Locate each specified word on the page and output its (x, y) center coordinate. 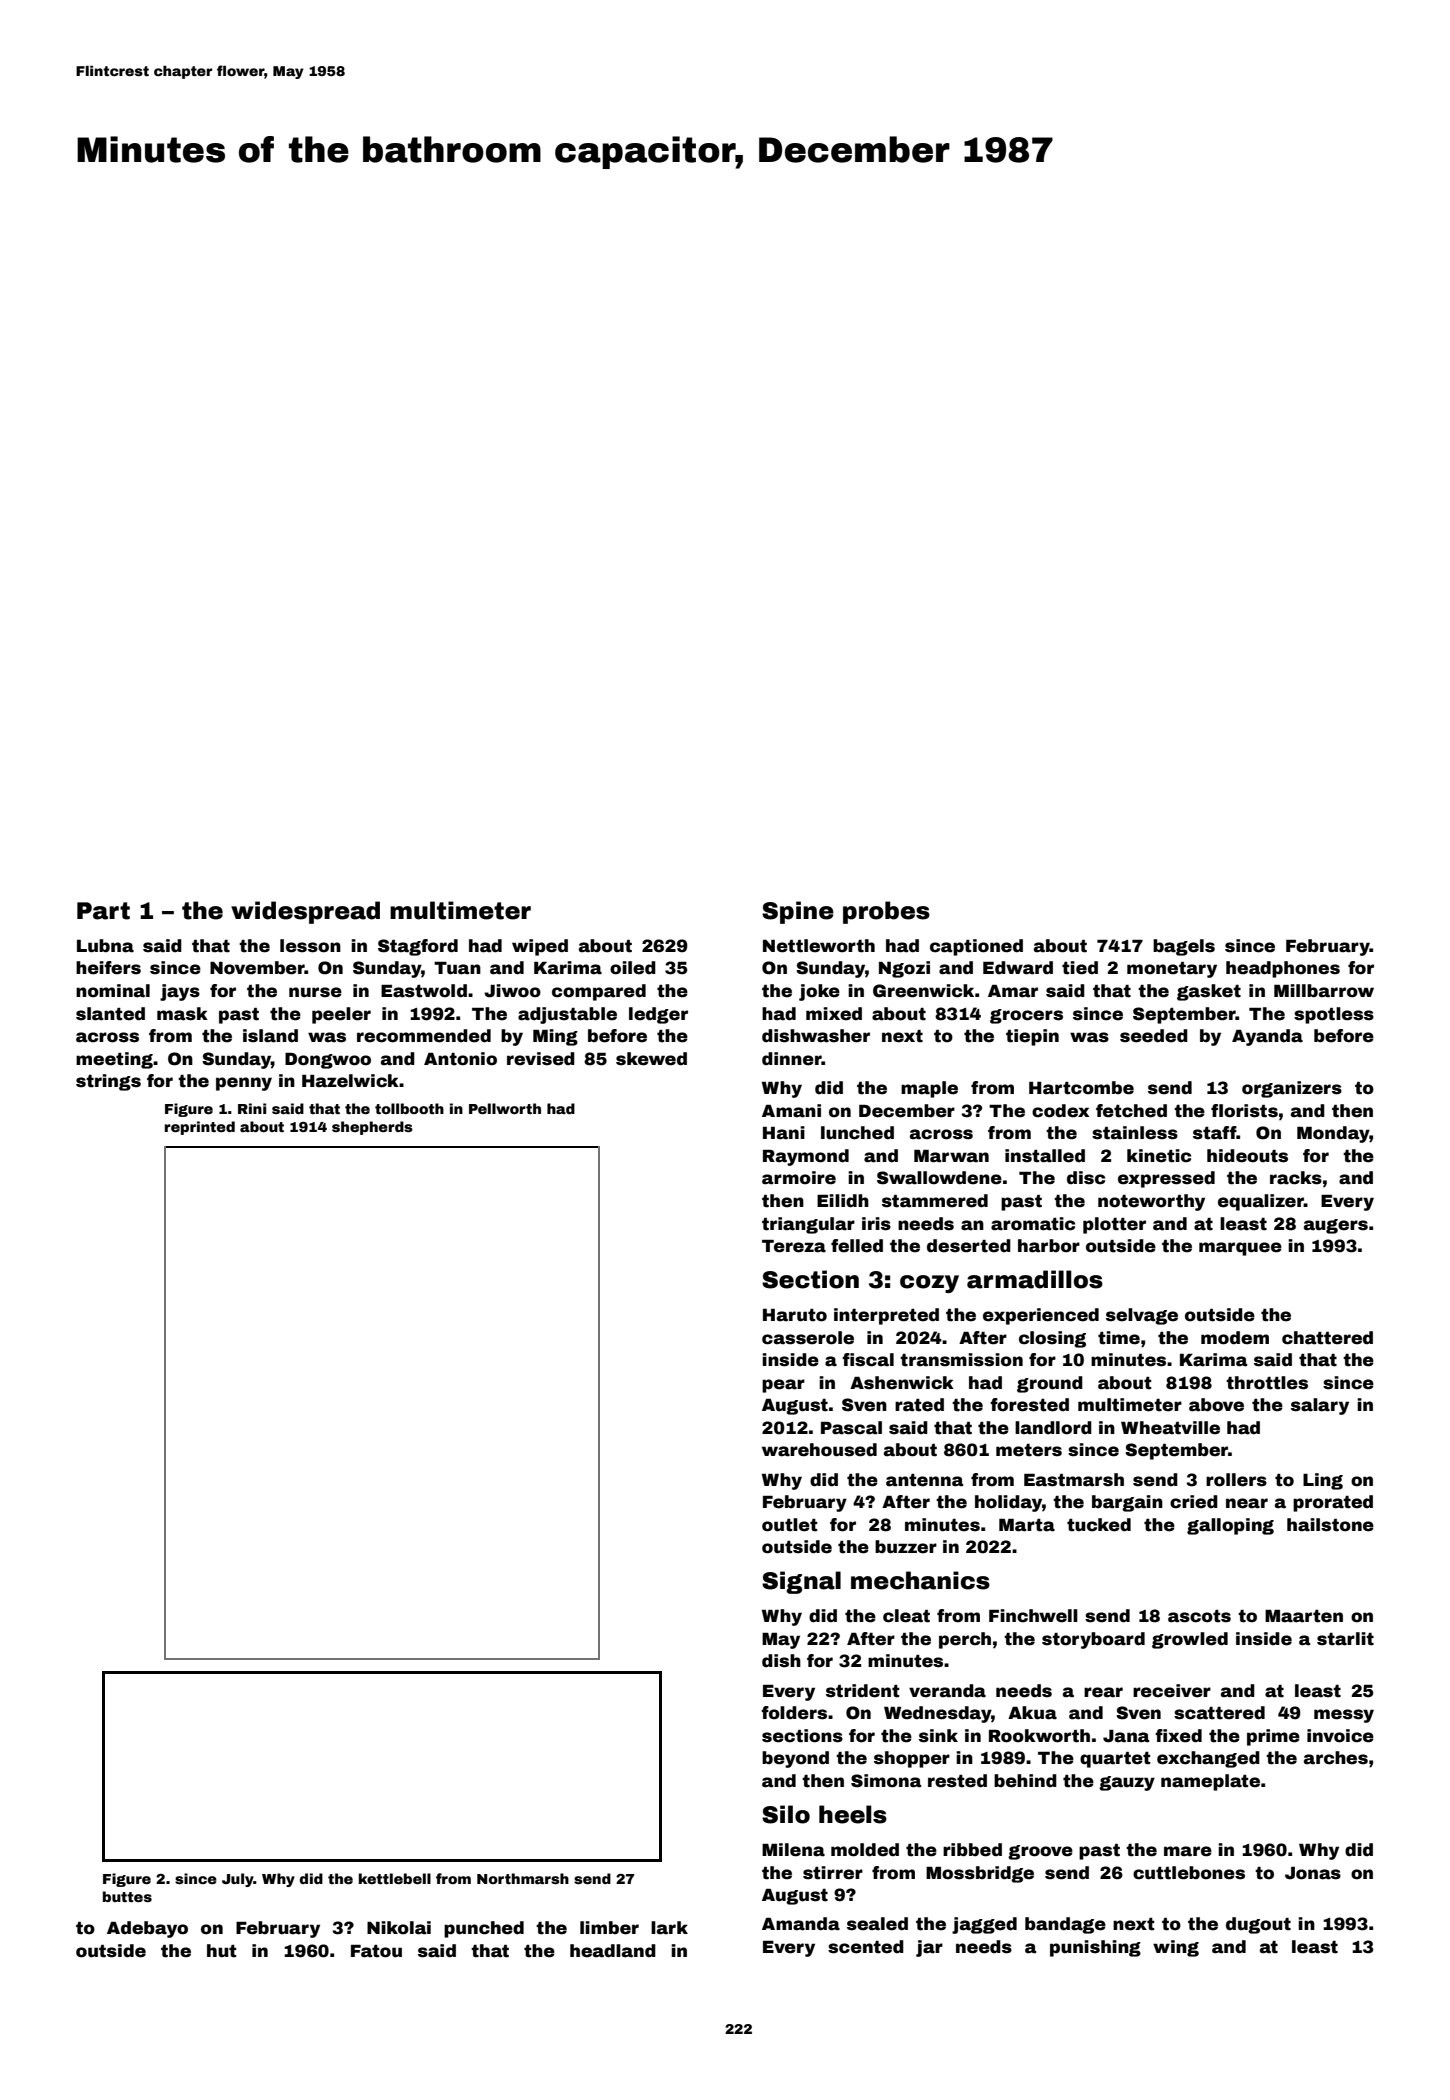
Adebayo (147, 1929)
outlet (790, 1525)
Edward (1018, 968)
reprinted (200, 1128)
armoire (799, 1178)
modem (1235, 1338)
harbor (1049, 1246)
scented (866, 1947)
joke (819, 992)
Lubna (105, 946)
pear (783, 1386)
